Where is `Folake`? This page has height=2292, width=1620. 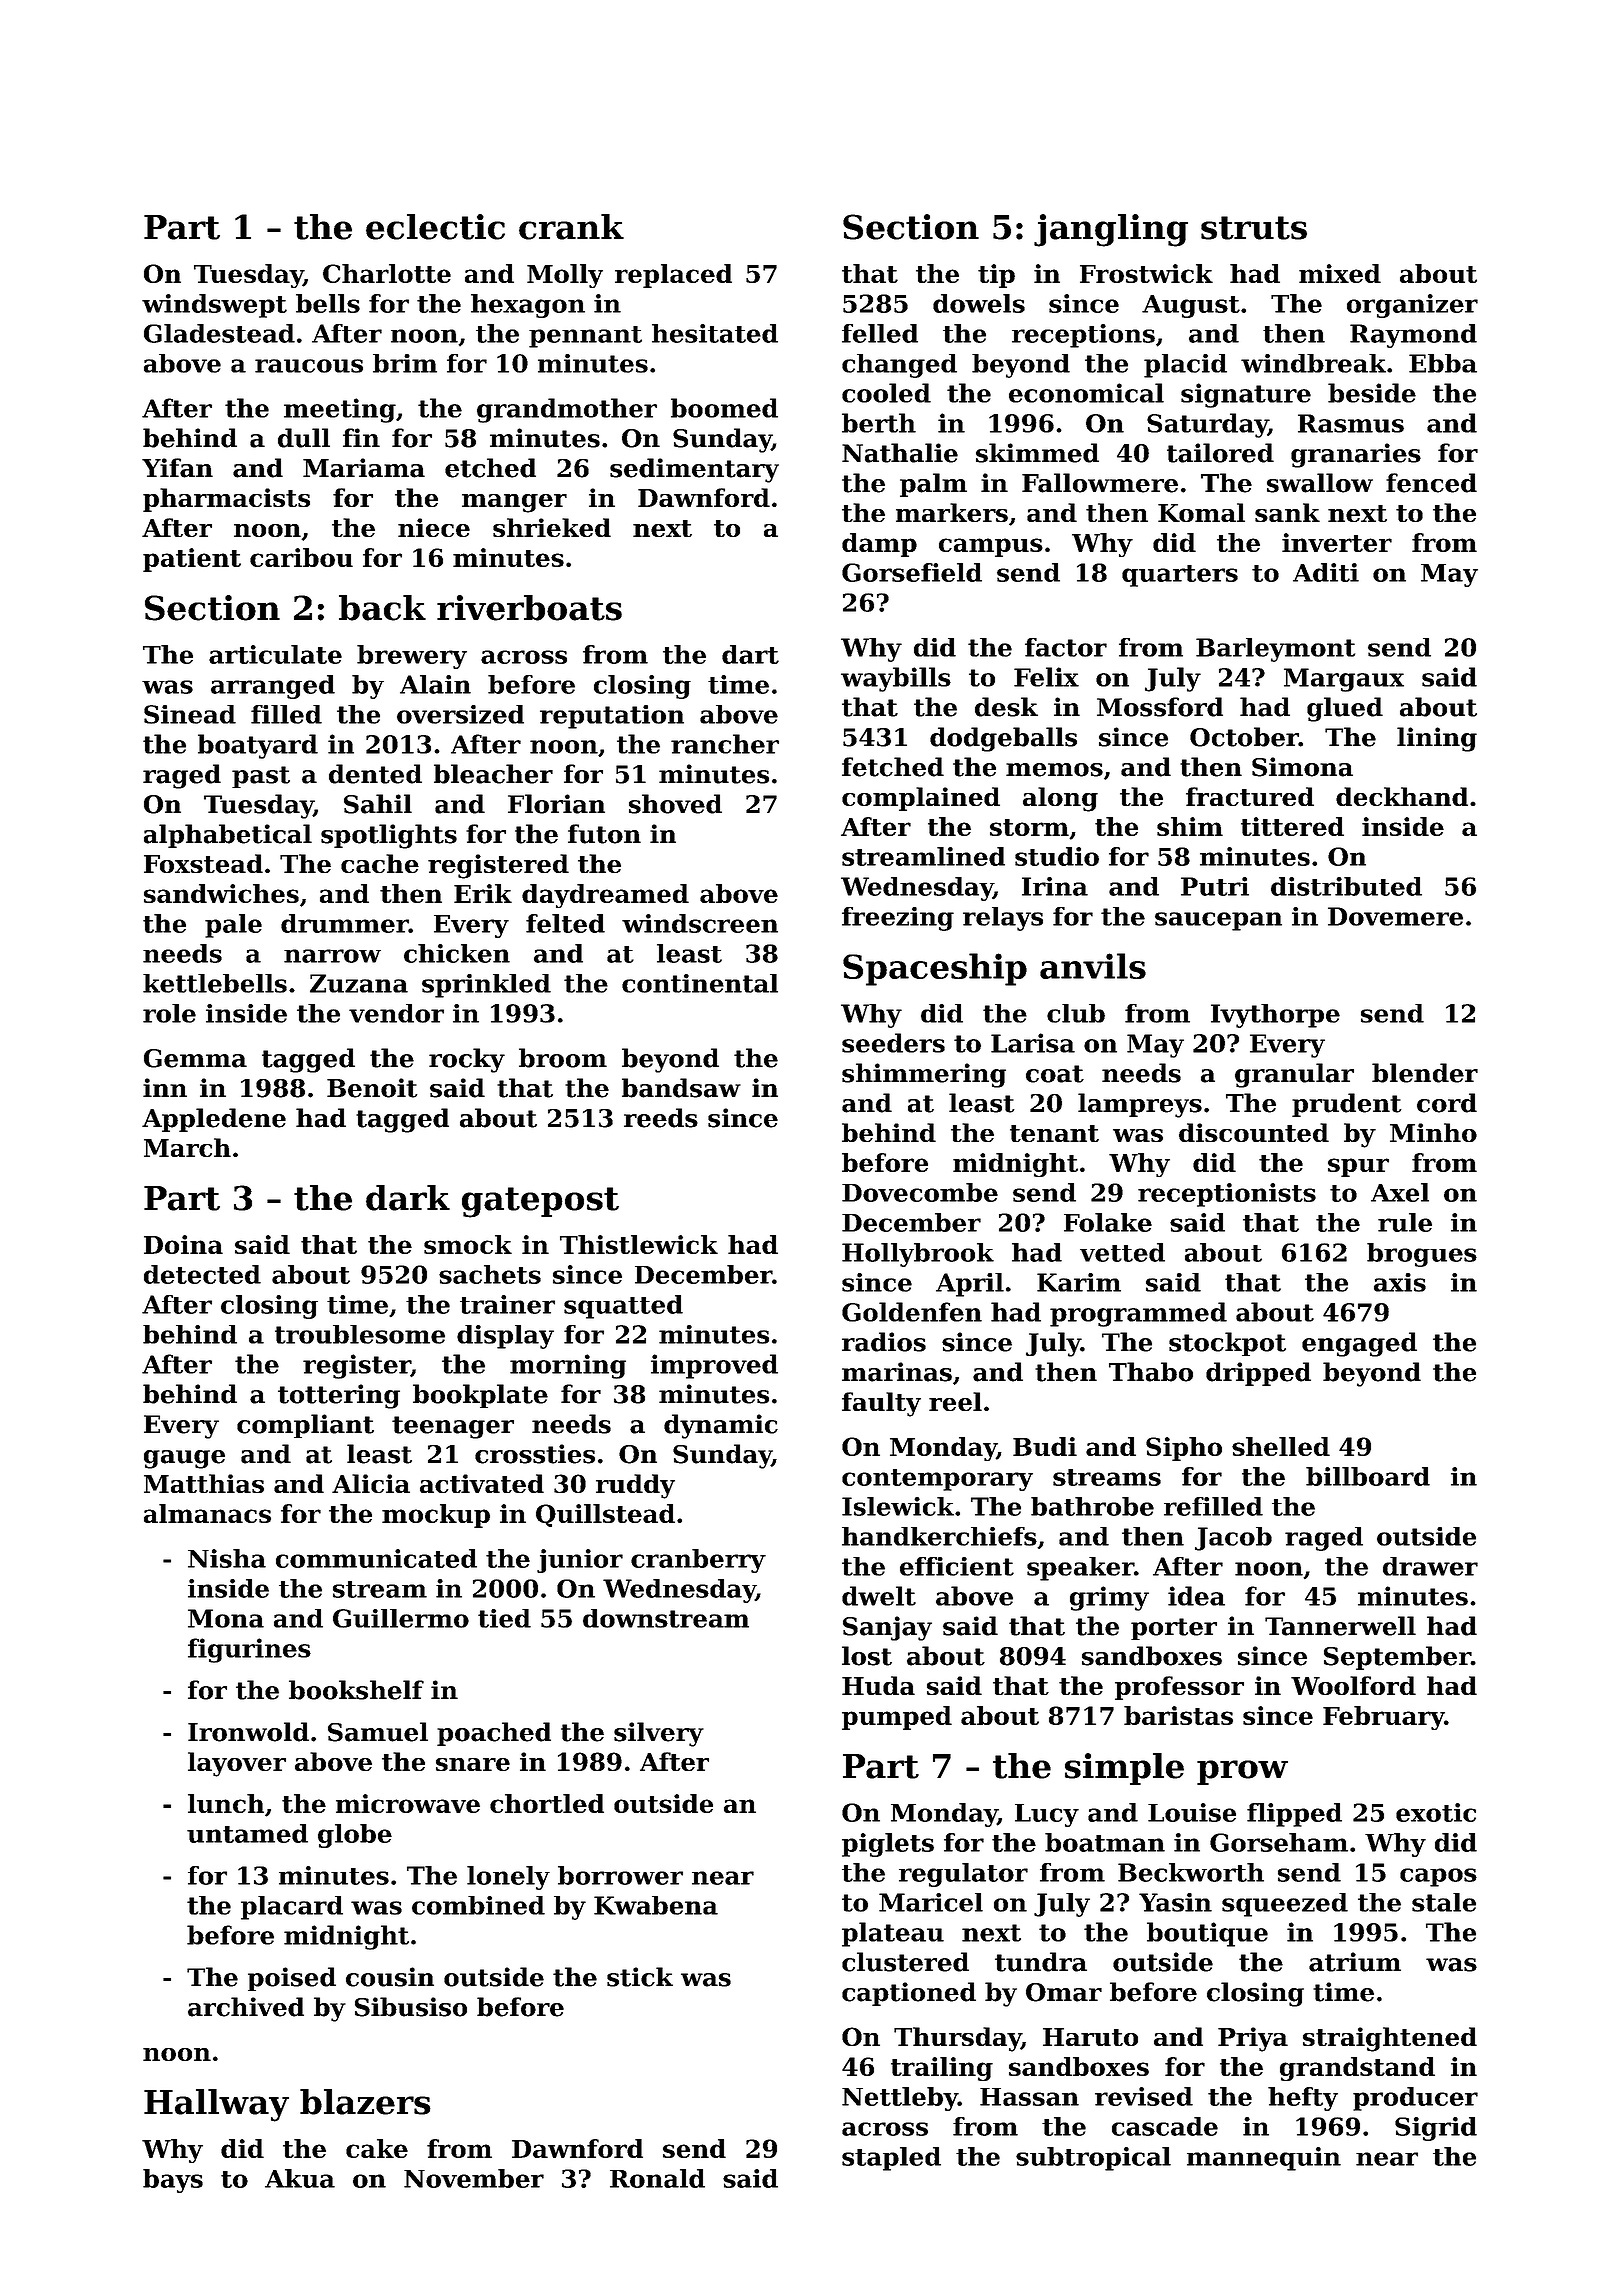 Folake is located at coordinates (1108, 1222).
